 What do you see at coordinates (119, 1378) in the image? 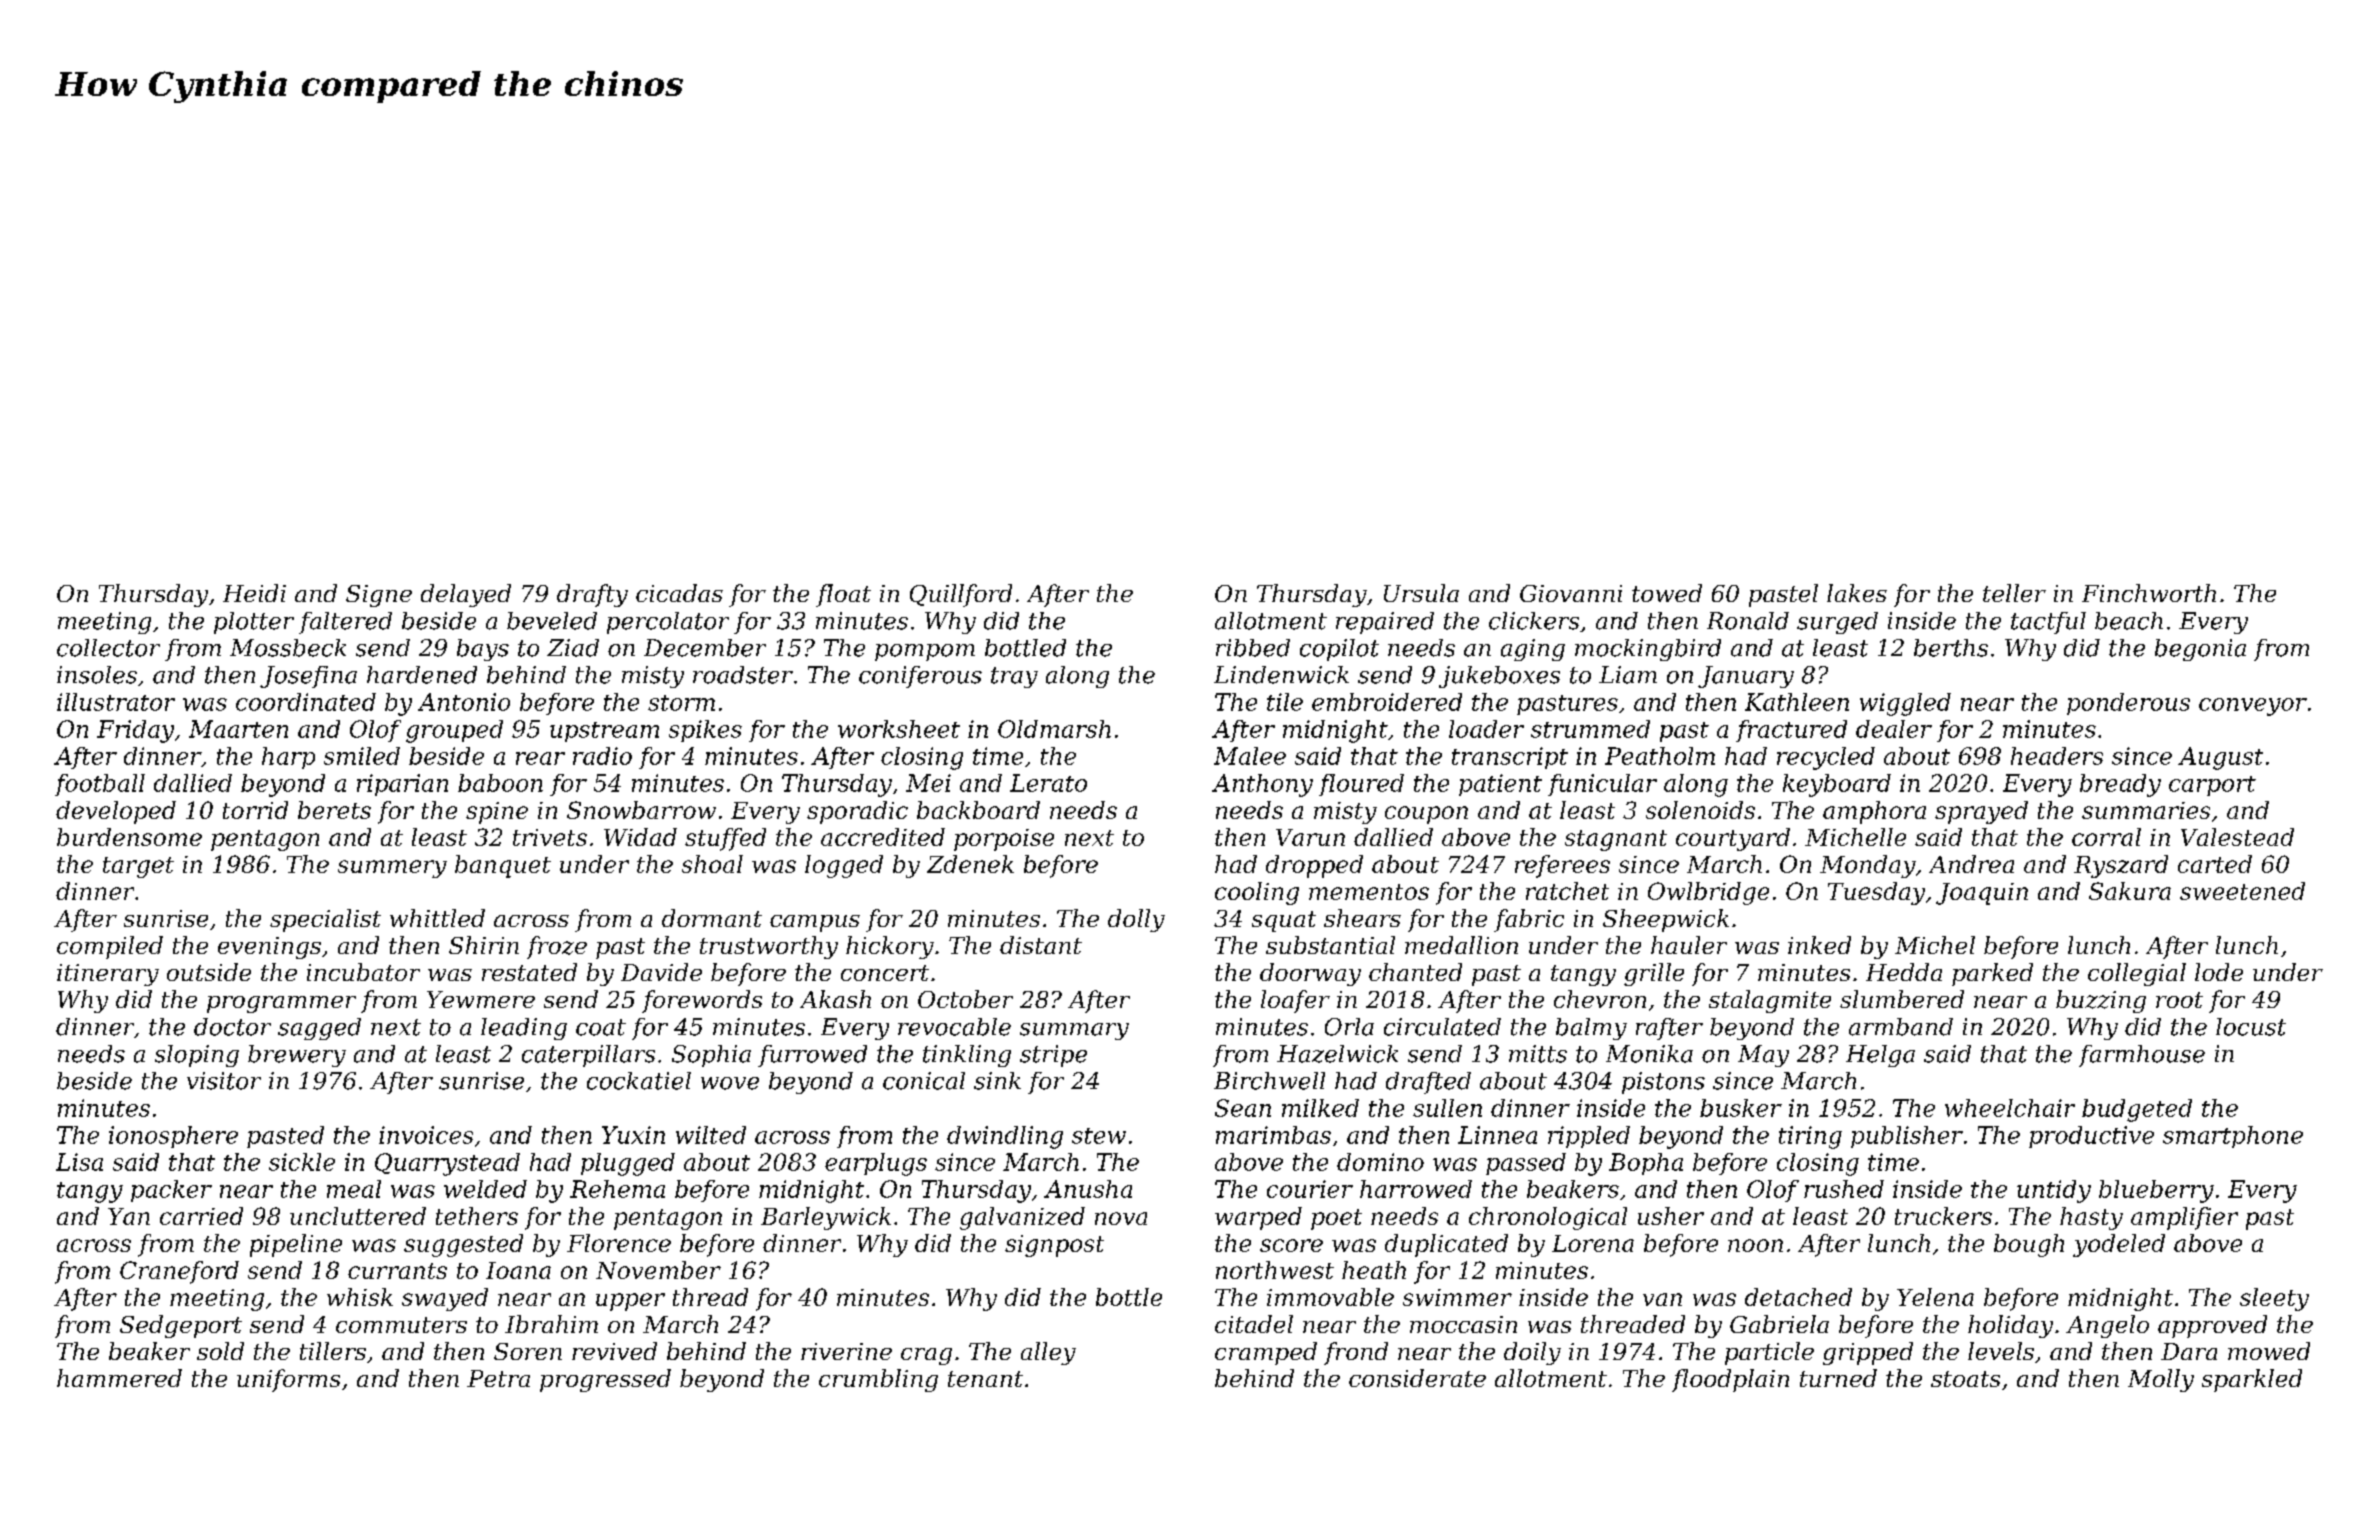
I see `hammered` at bounding box center [119, 1378].
